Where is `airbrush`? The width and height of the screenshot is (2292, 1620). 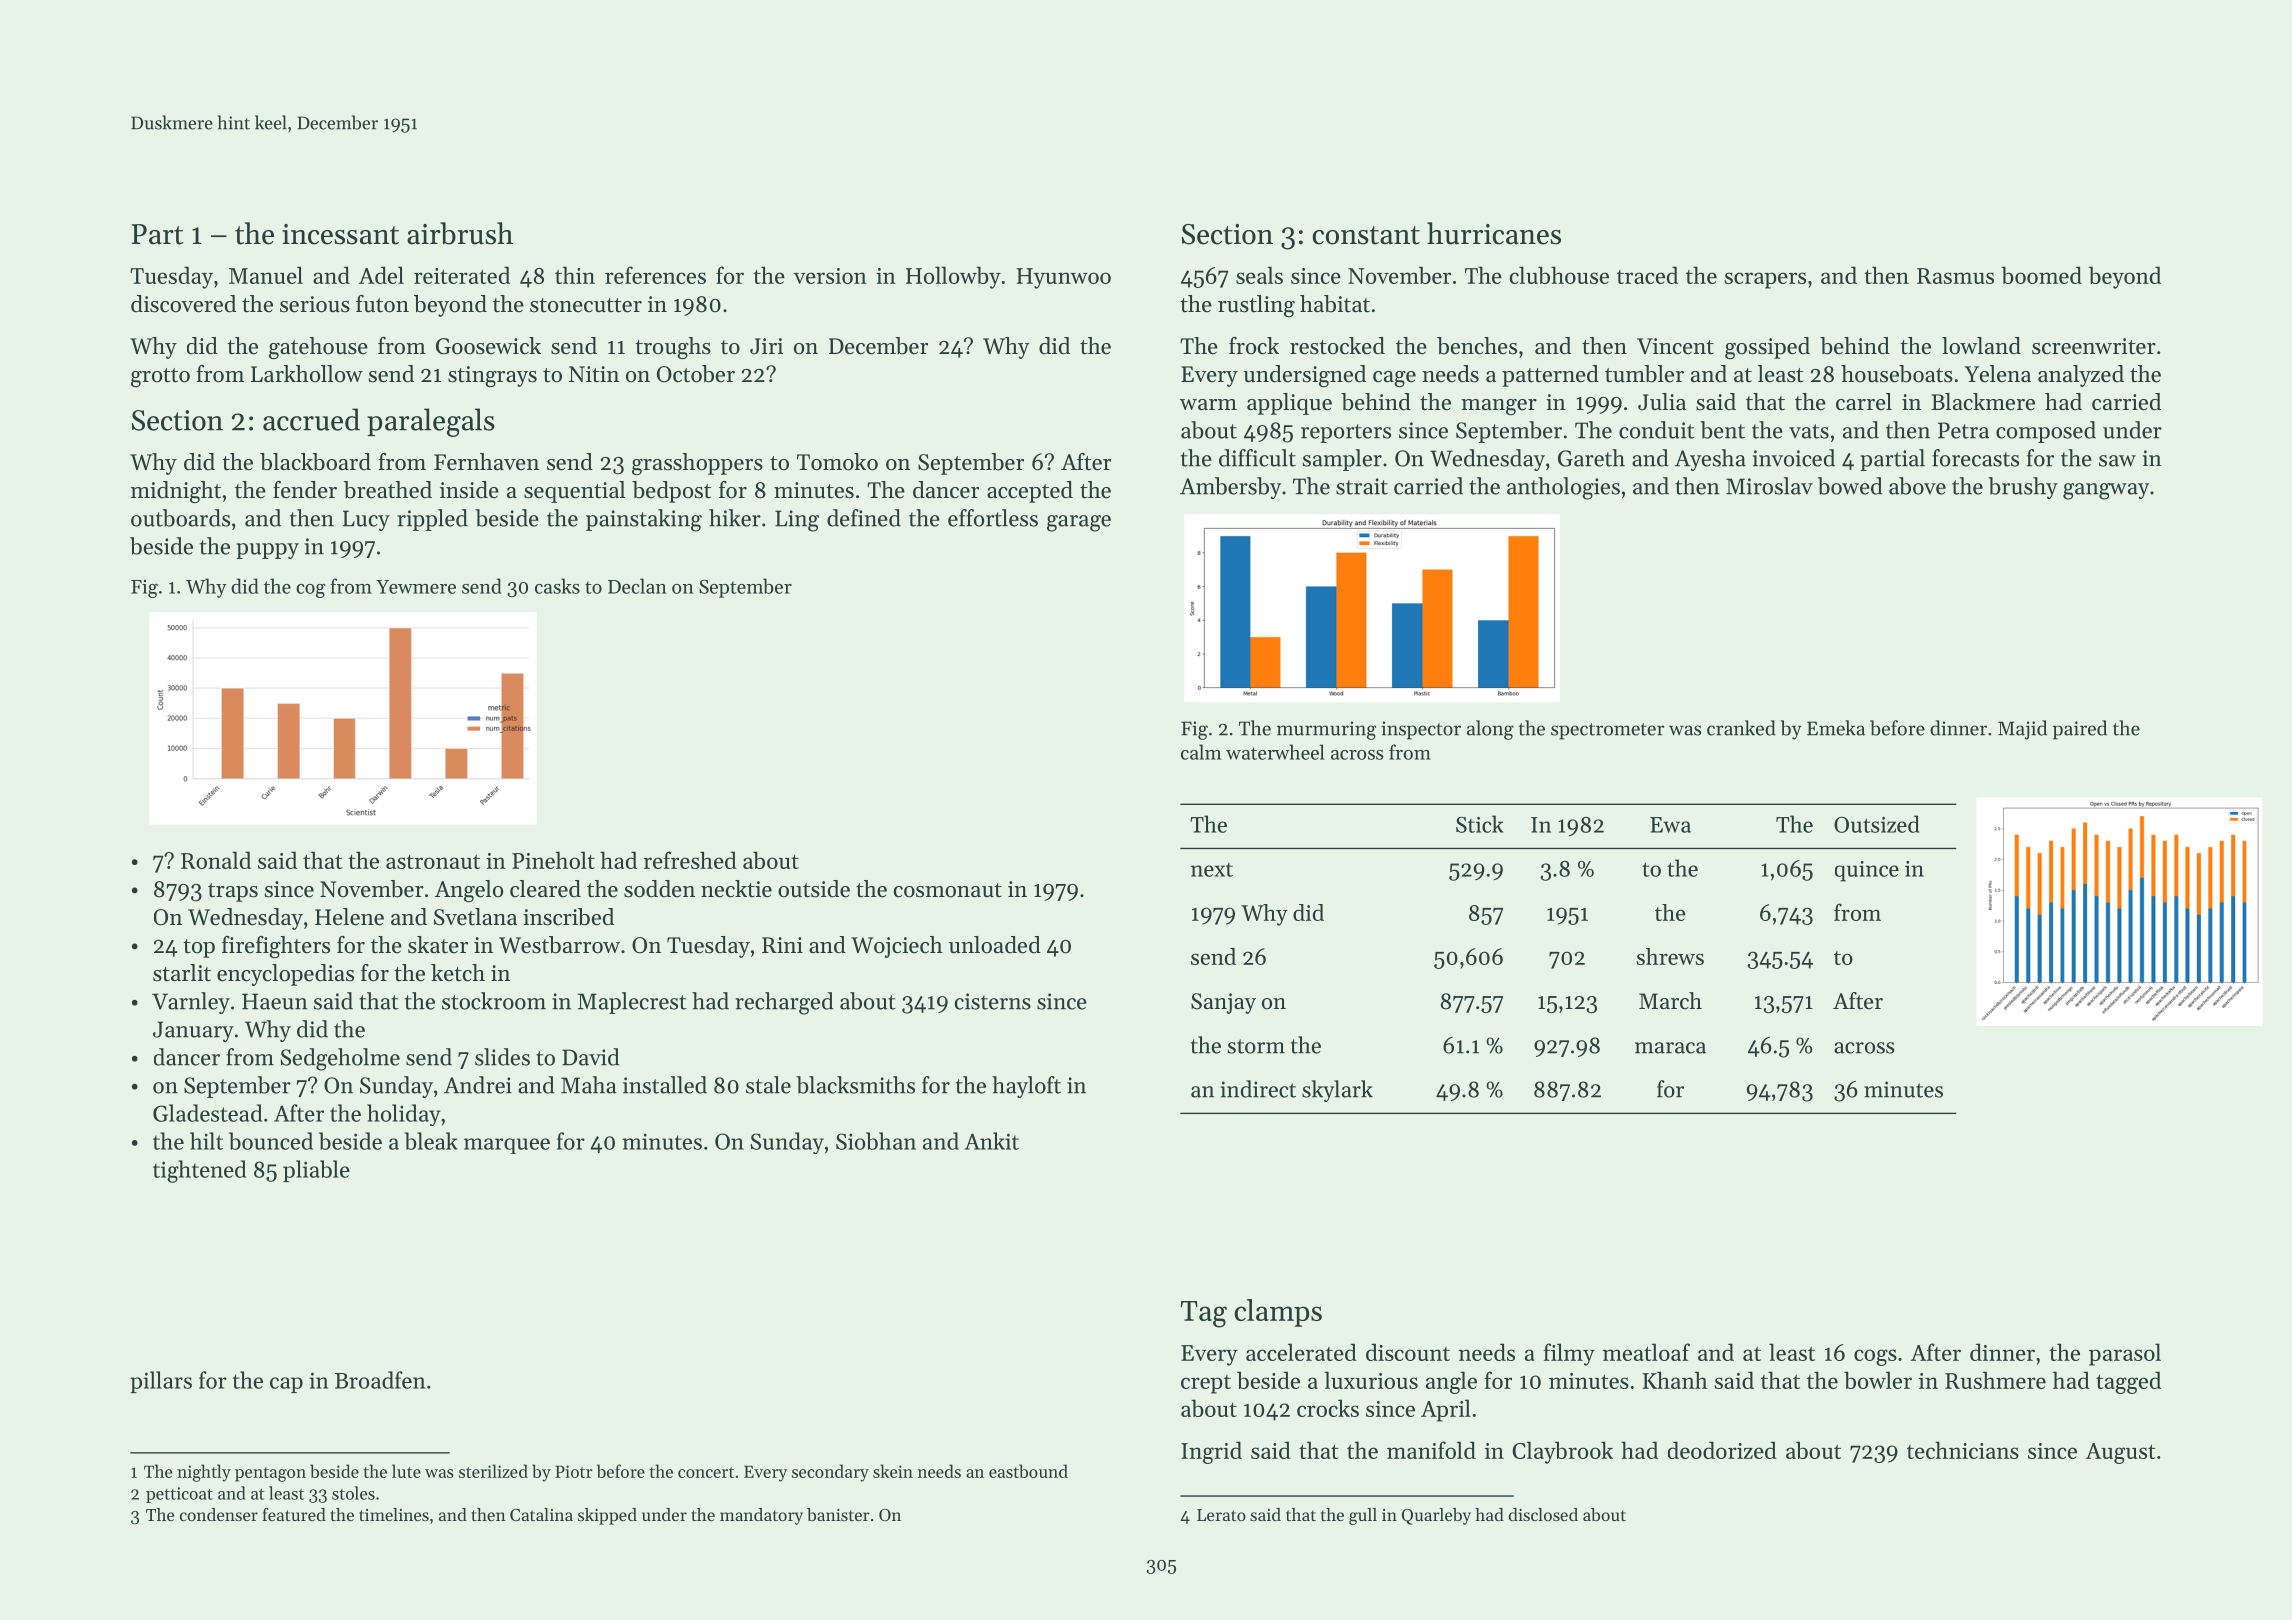
airbrush is located at coordinates (460, 233).
